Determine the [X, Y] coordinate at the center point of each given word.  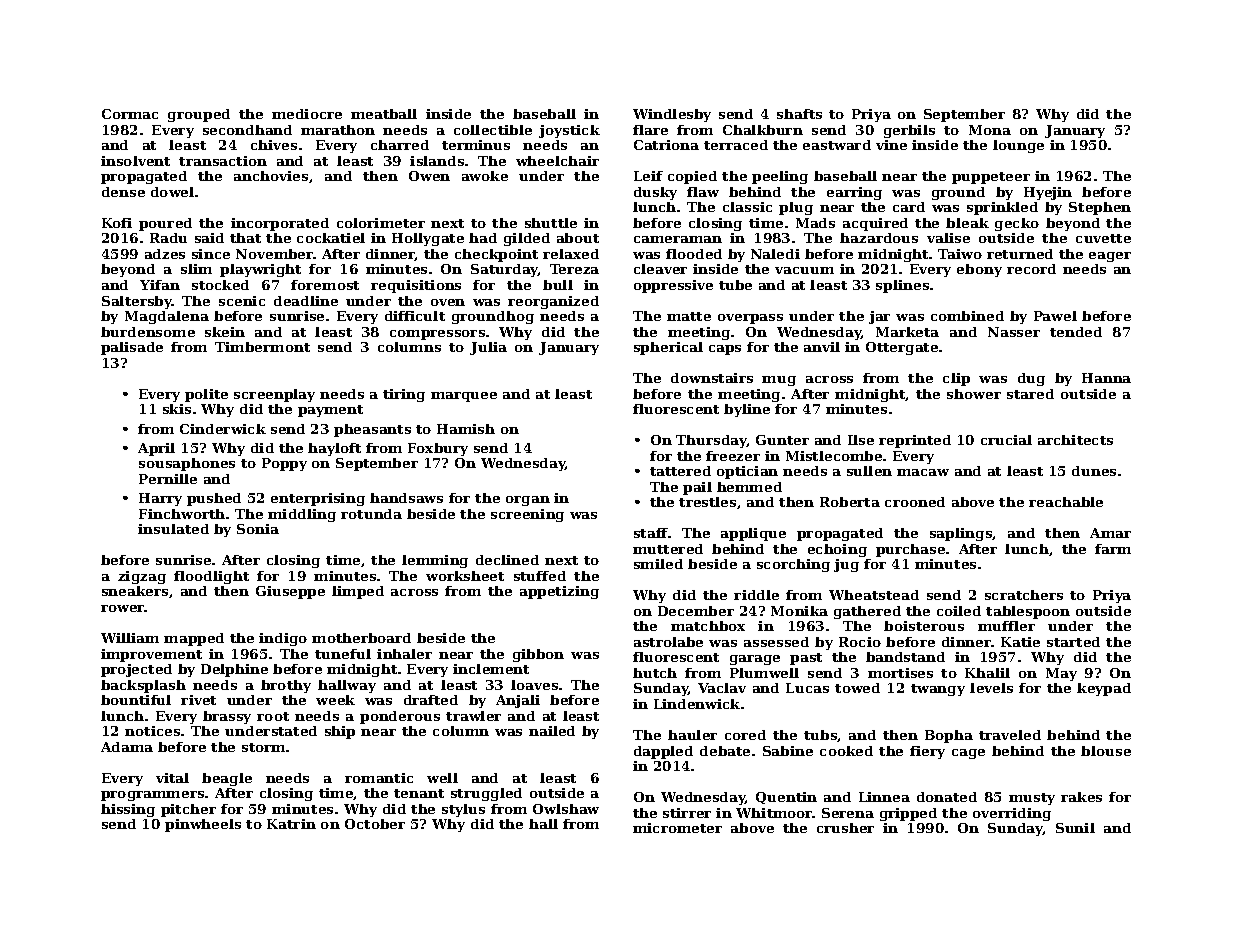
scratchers [1024, 595]
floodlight [211, 577]
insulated [173, 529]
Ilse [861, 440]
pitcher [188, 810]
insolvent [135, 161]
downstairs [712, 378]
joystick [569, 131]
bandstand [905, 657]
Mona [990, 130]
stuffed [540, 576]
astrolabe [668, 642]
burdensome [148, 332]
